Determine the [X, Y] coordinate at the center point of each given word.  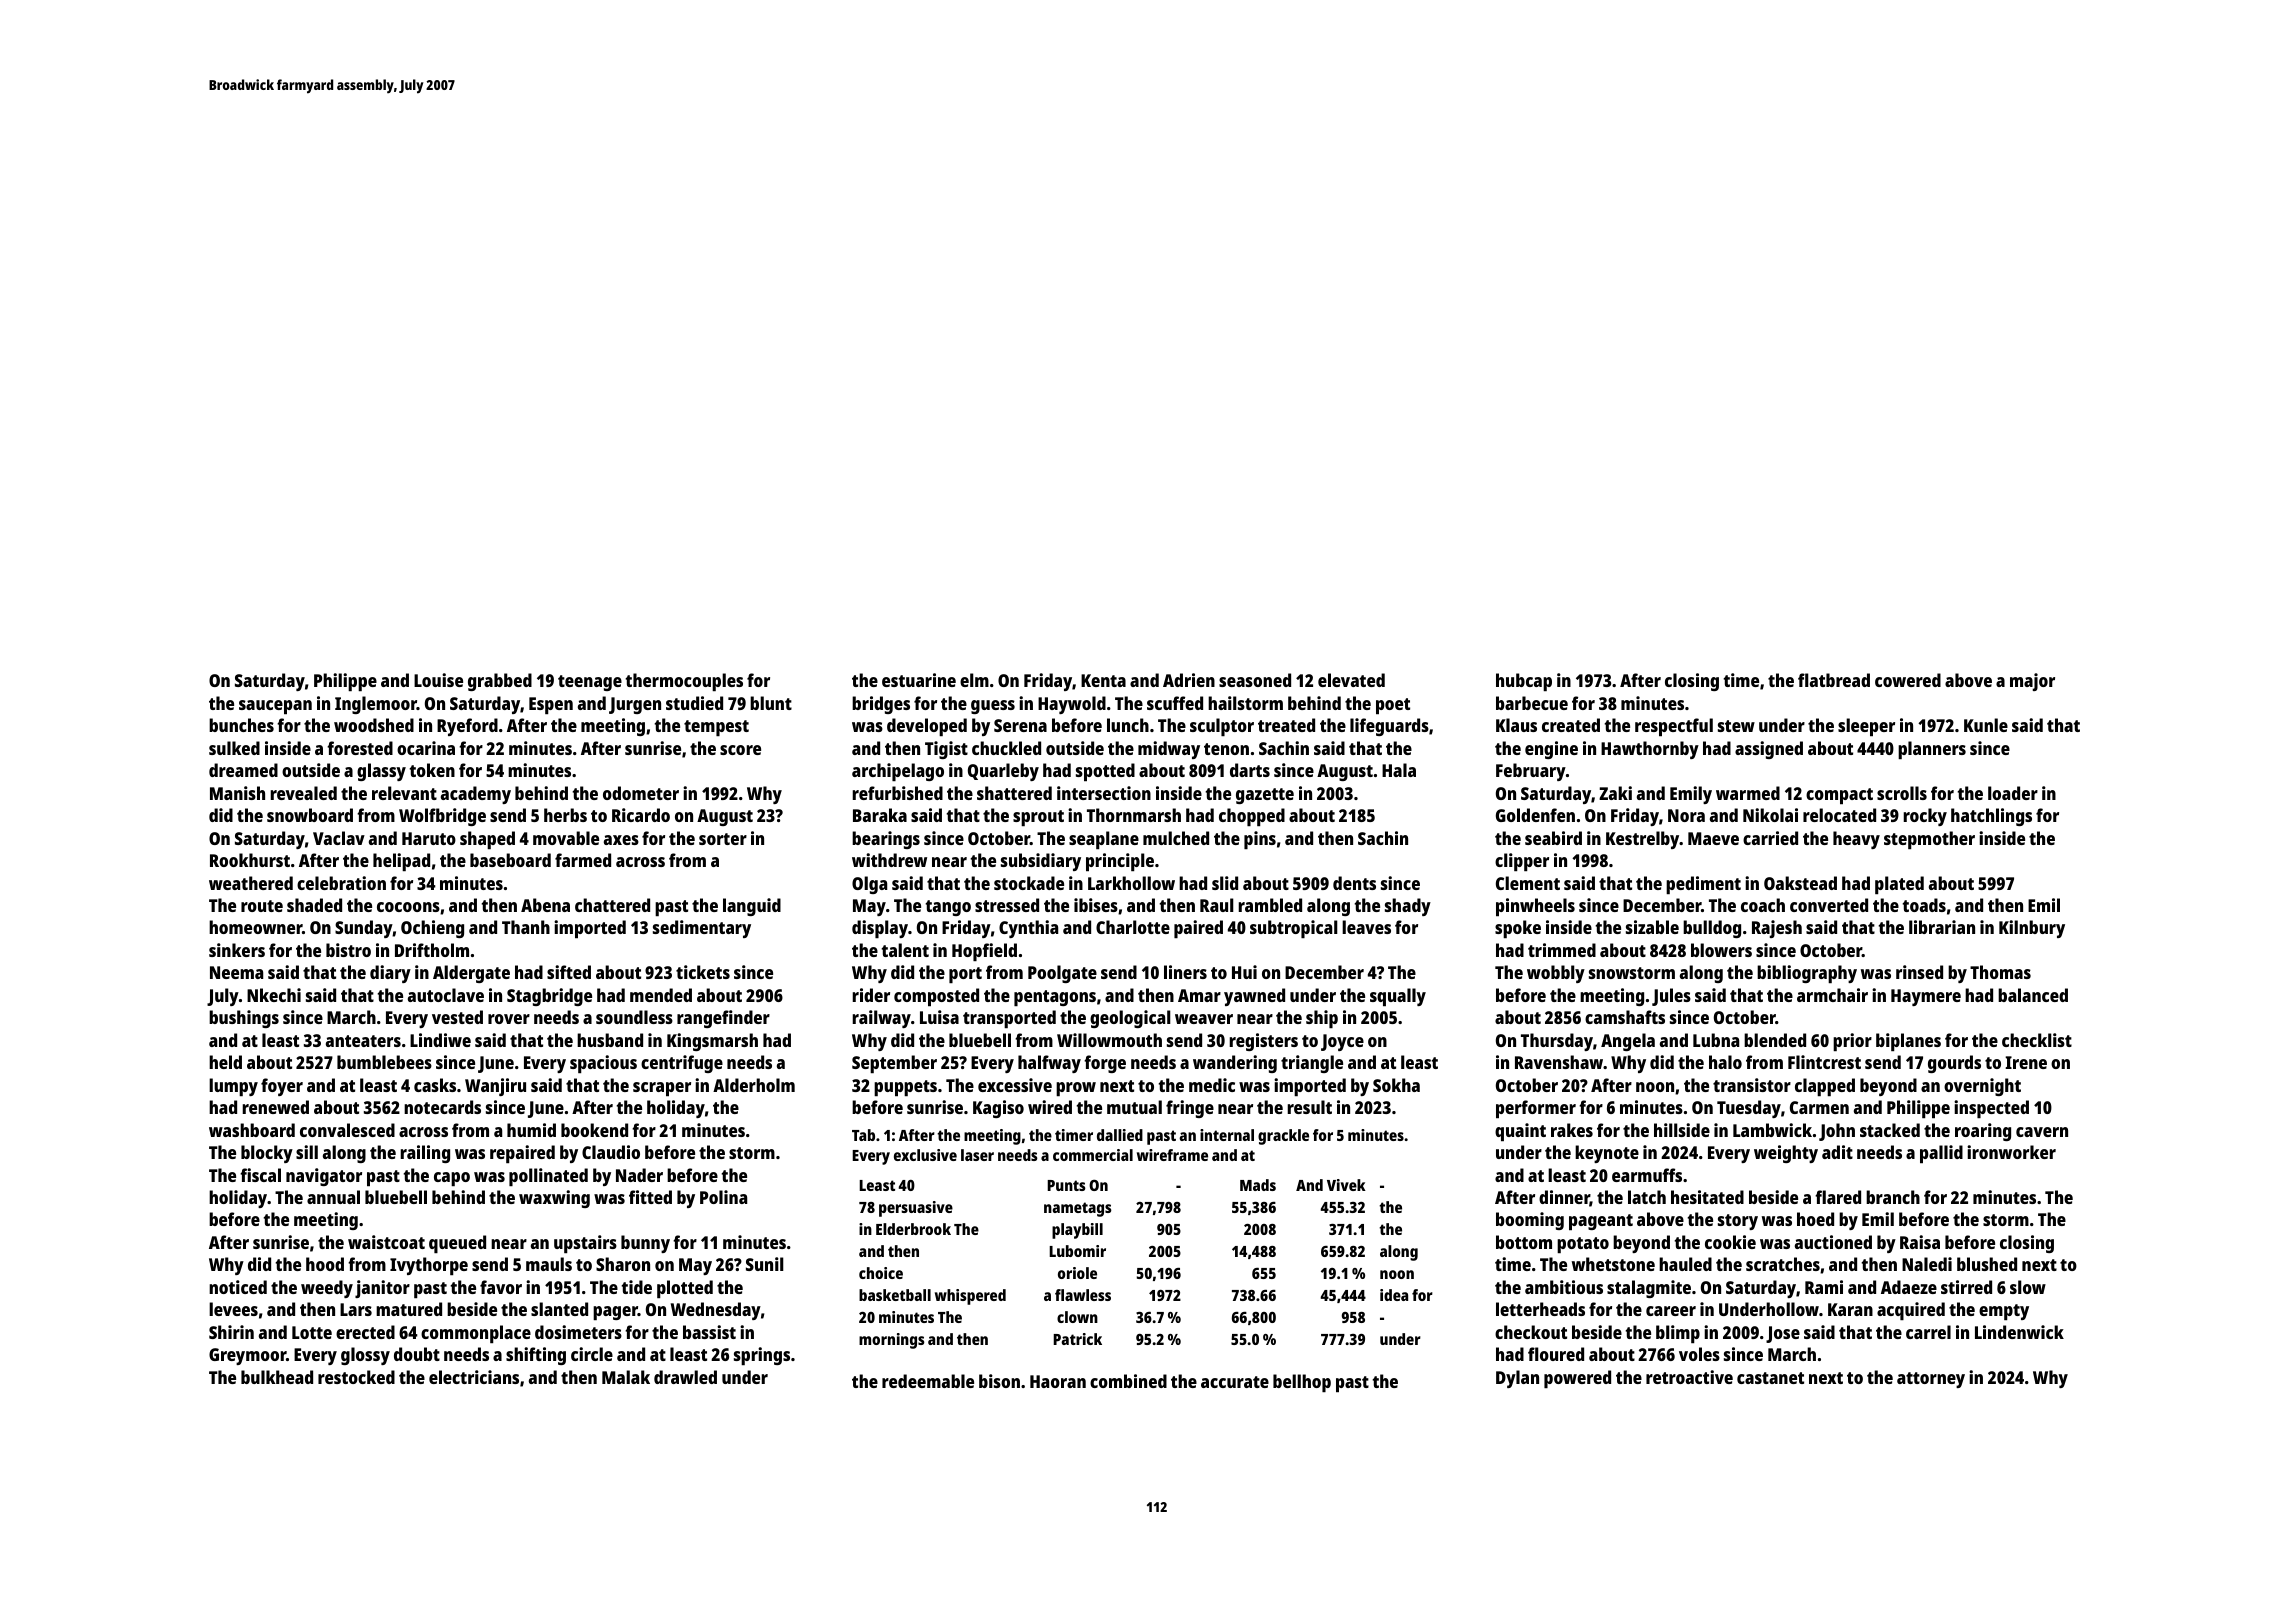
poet [1393, 706]
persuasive [916, 1209]
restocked [356, 1377]
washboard [252, 1130]
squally [1398, 997]
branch [1893, 1197]
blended [1775, 1040]
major [2032, 682]
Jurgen [635, 705]
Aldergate [471, 974]
